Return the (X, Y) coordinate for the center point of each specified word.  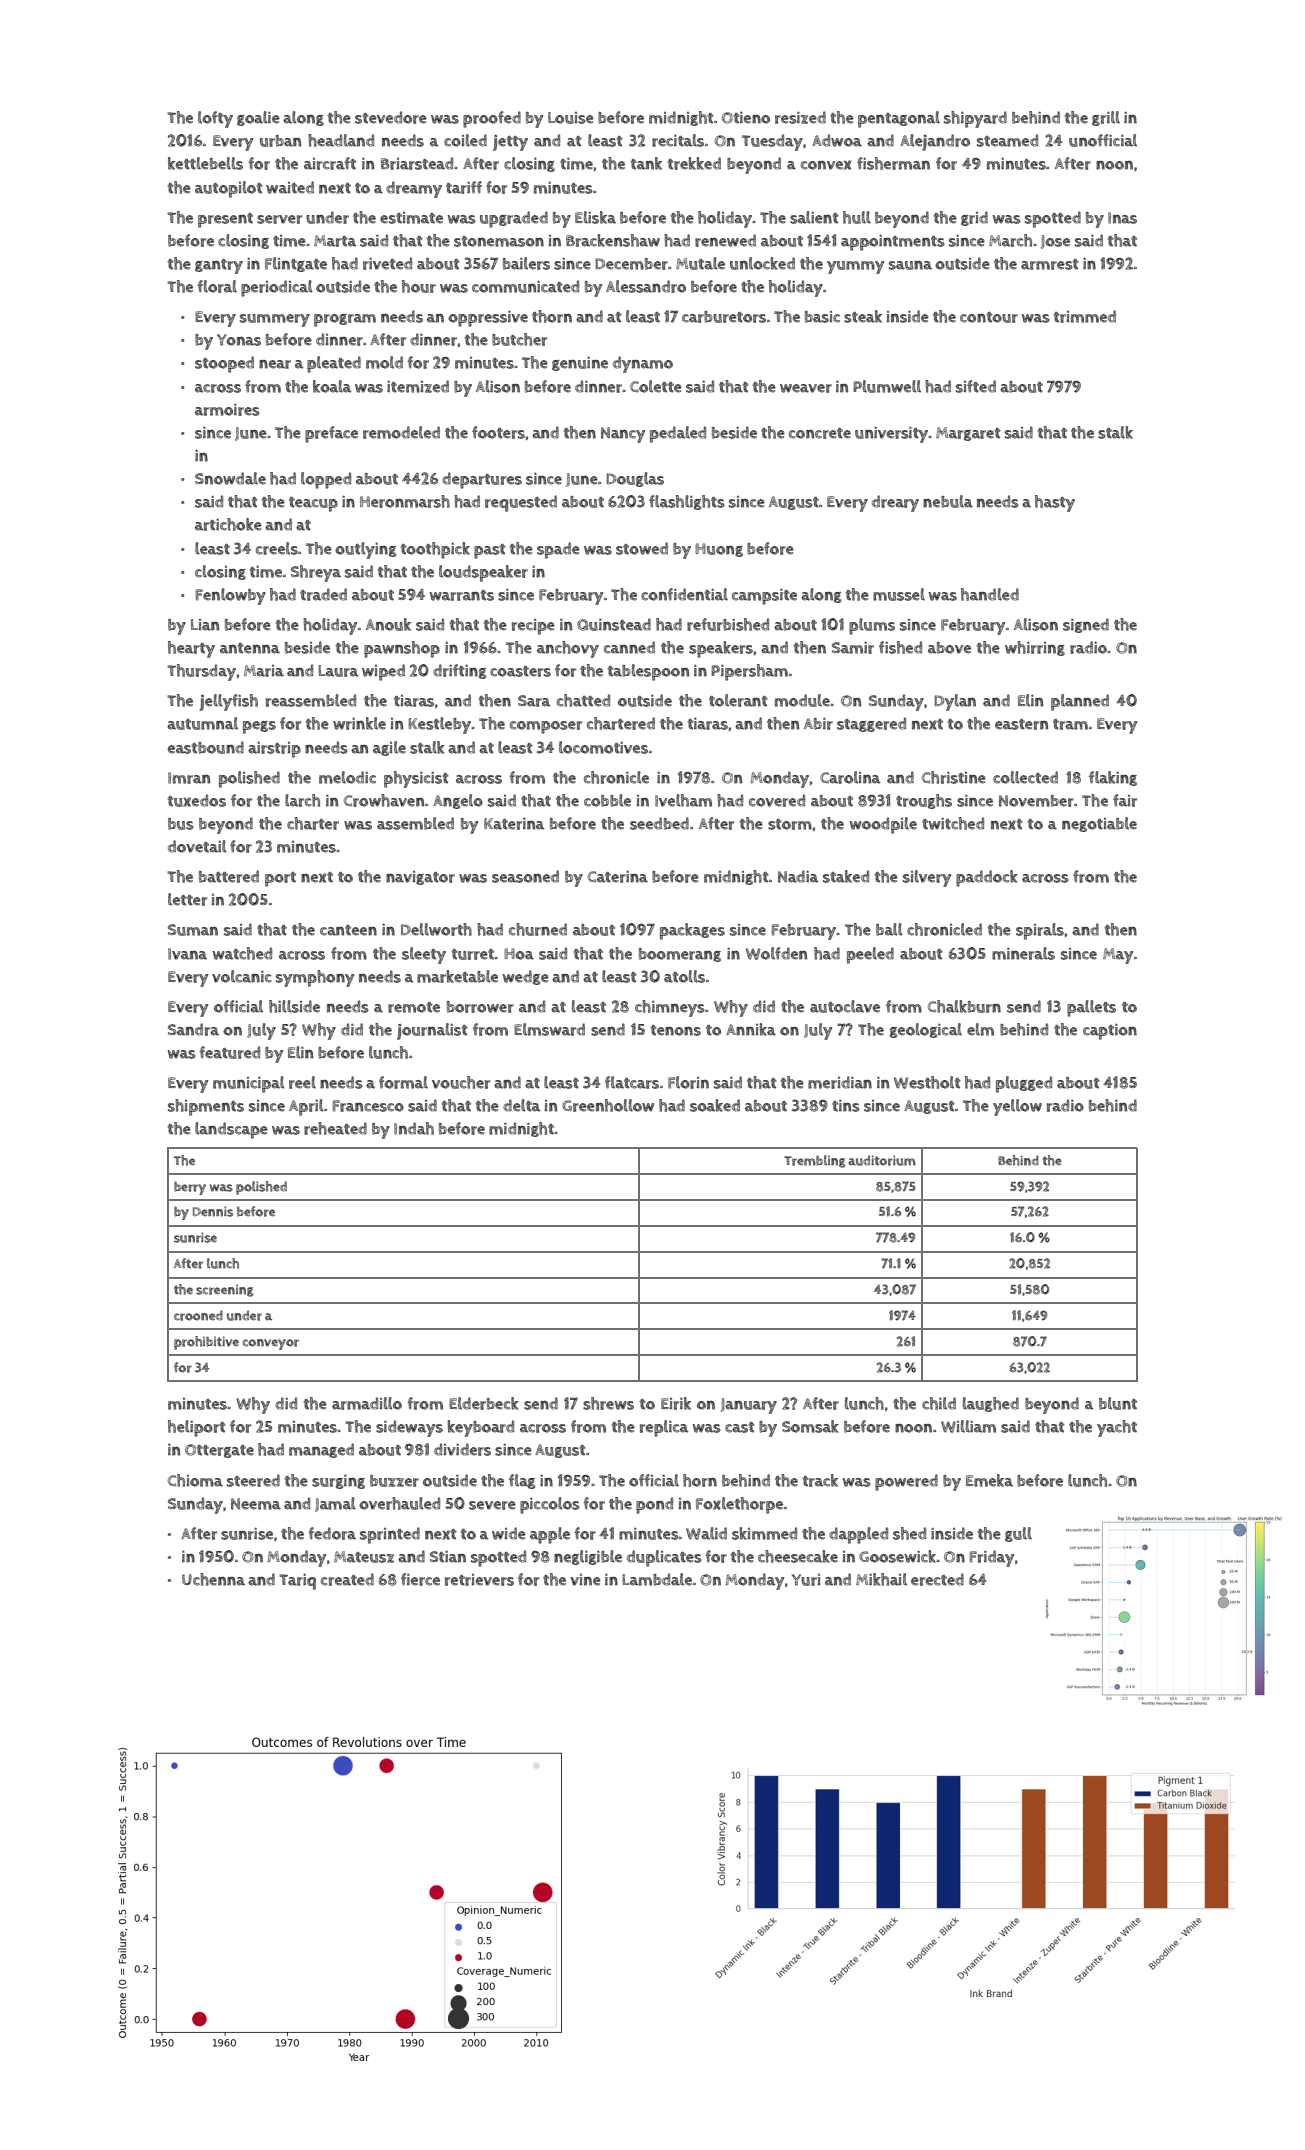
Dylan (955, 702)
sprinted (390, 1535)
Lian (205, 625)
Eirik (676, 1403)
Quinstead (614, 624)
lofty (215, 119)
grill (1106, 118)
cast (740, 1427)
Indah (414, 1128)
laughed (991, 1404)
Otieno (746, 117)
